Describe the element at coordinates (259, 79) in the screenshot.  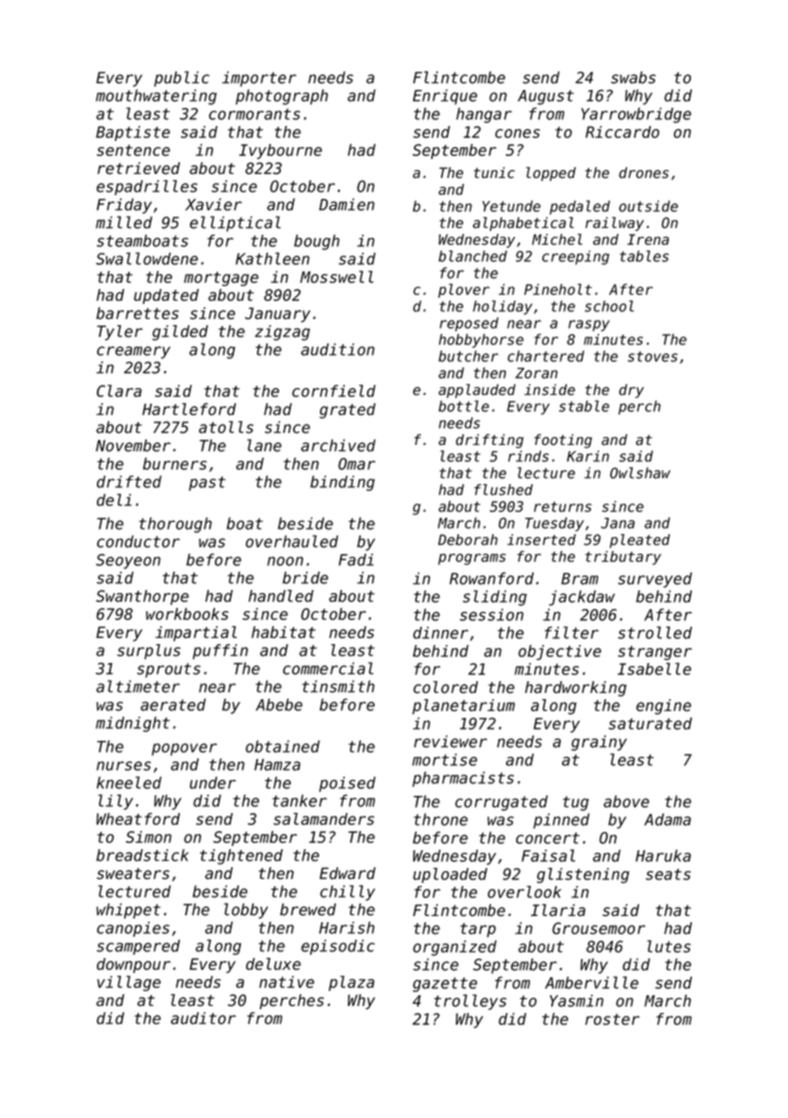
I see `importer` at that location.
